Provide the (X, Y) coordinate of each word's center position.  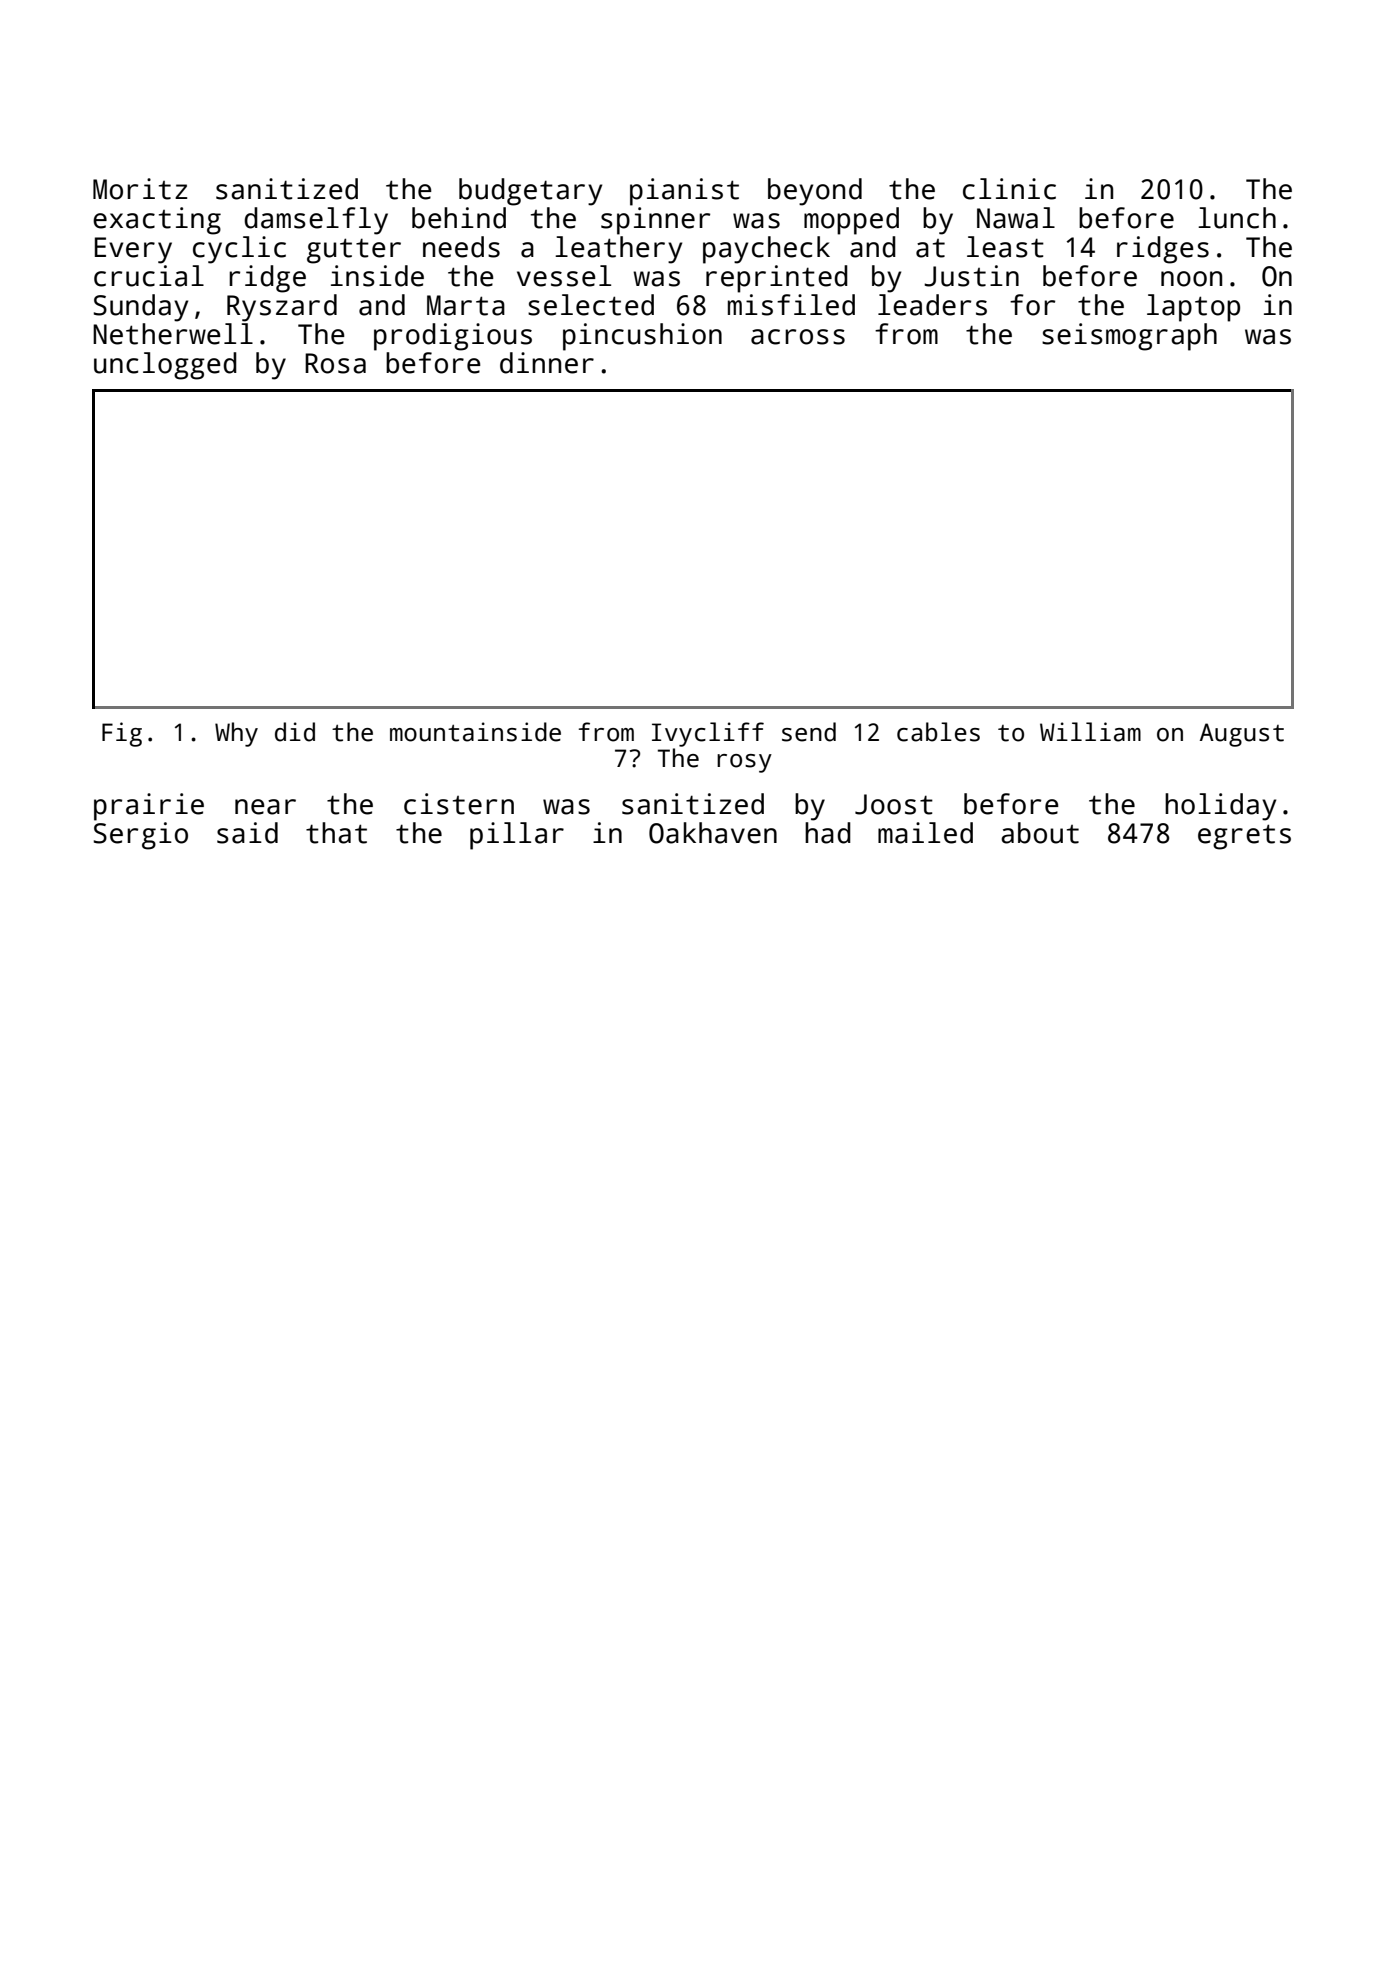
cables (938, 732)
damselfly (316, 221)
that (336, 833)
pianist (684, 192)
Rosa (335, 363)
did (295, 732)
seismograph (1129, 337)
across (798, 337)
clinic (1009, 189)
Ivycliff (708, 734)
